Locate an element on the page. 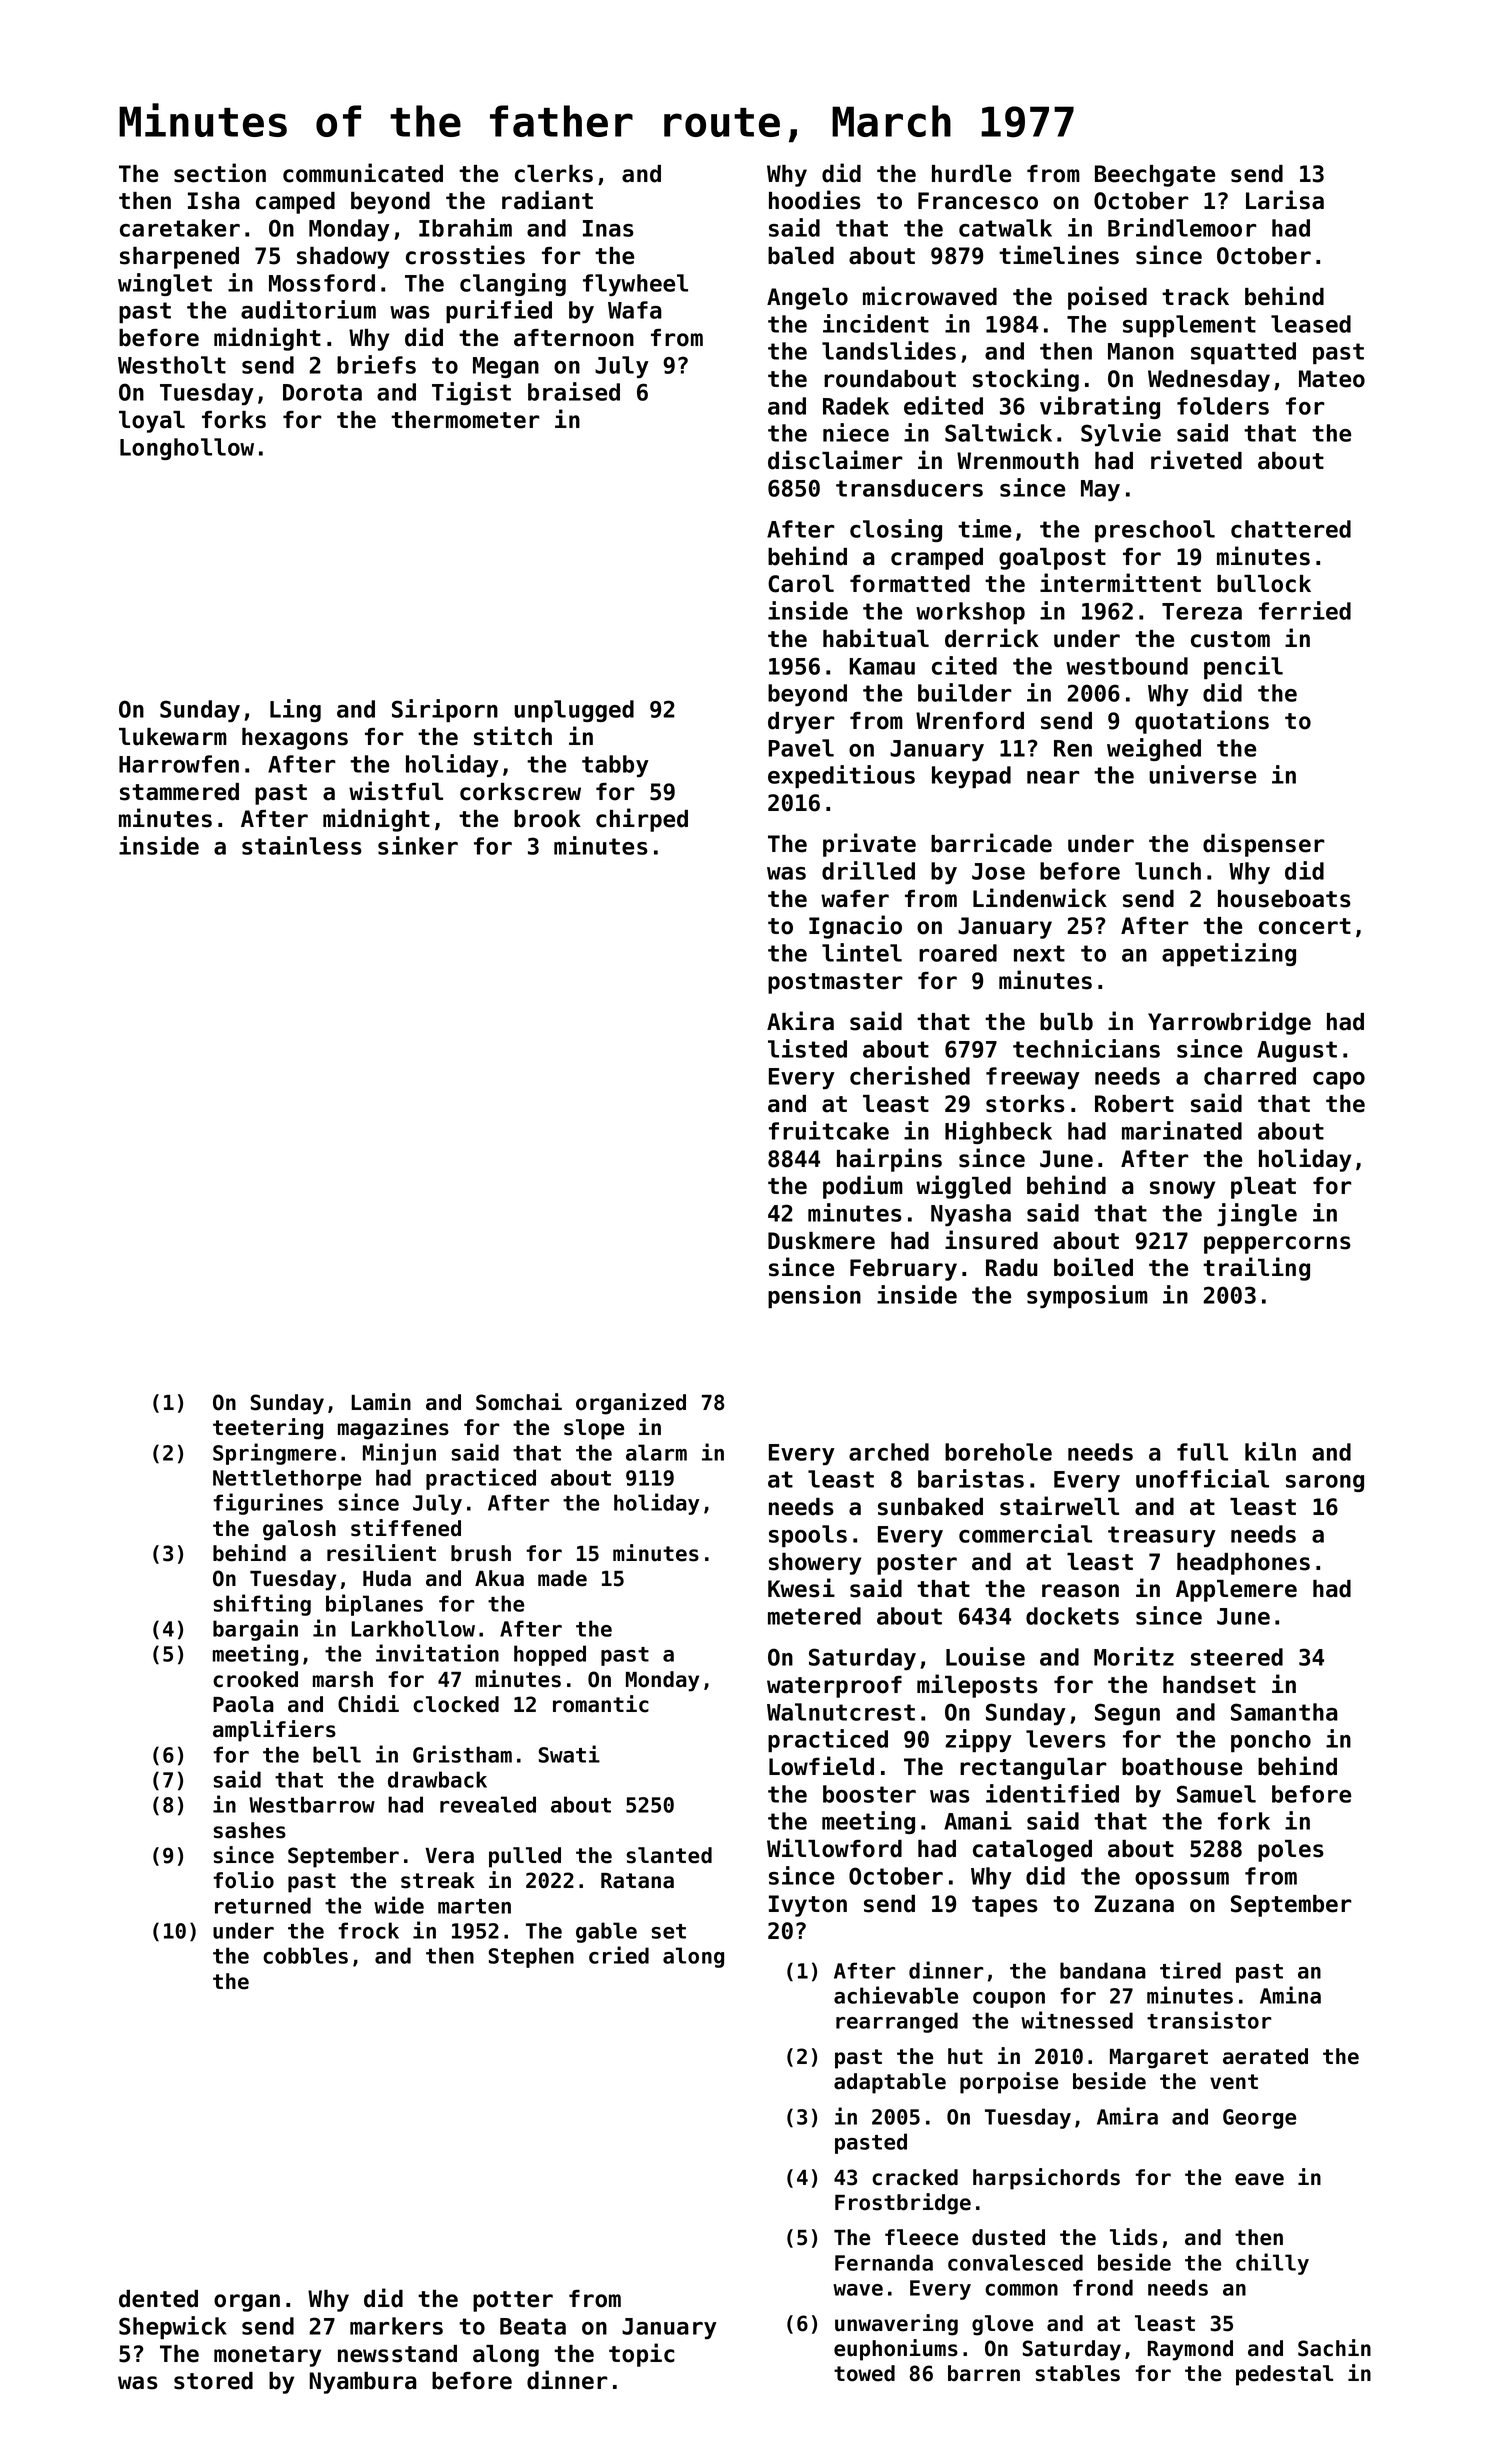 This image has height=2464, width=1496. capo is located at coordinates (1339, 1080).
